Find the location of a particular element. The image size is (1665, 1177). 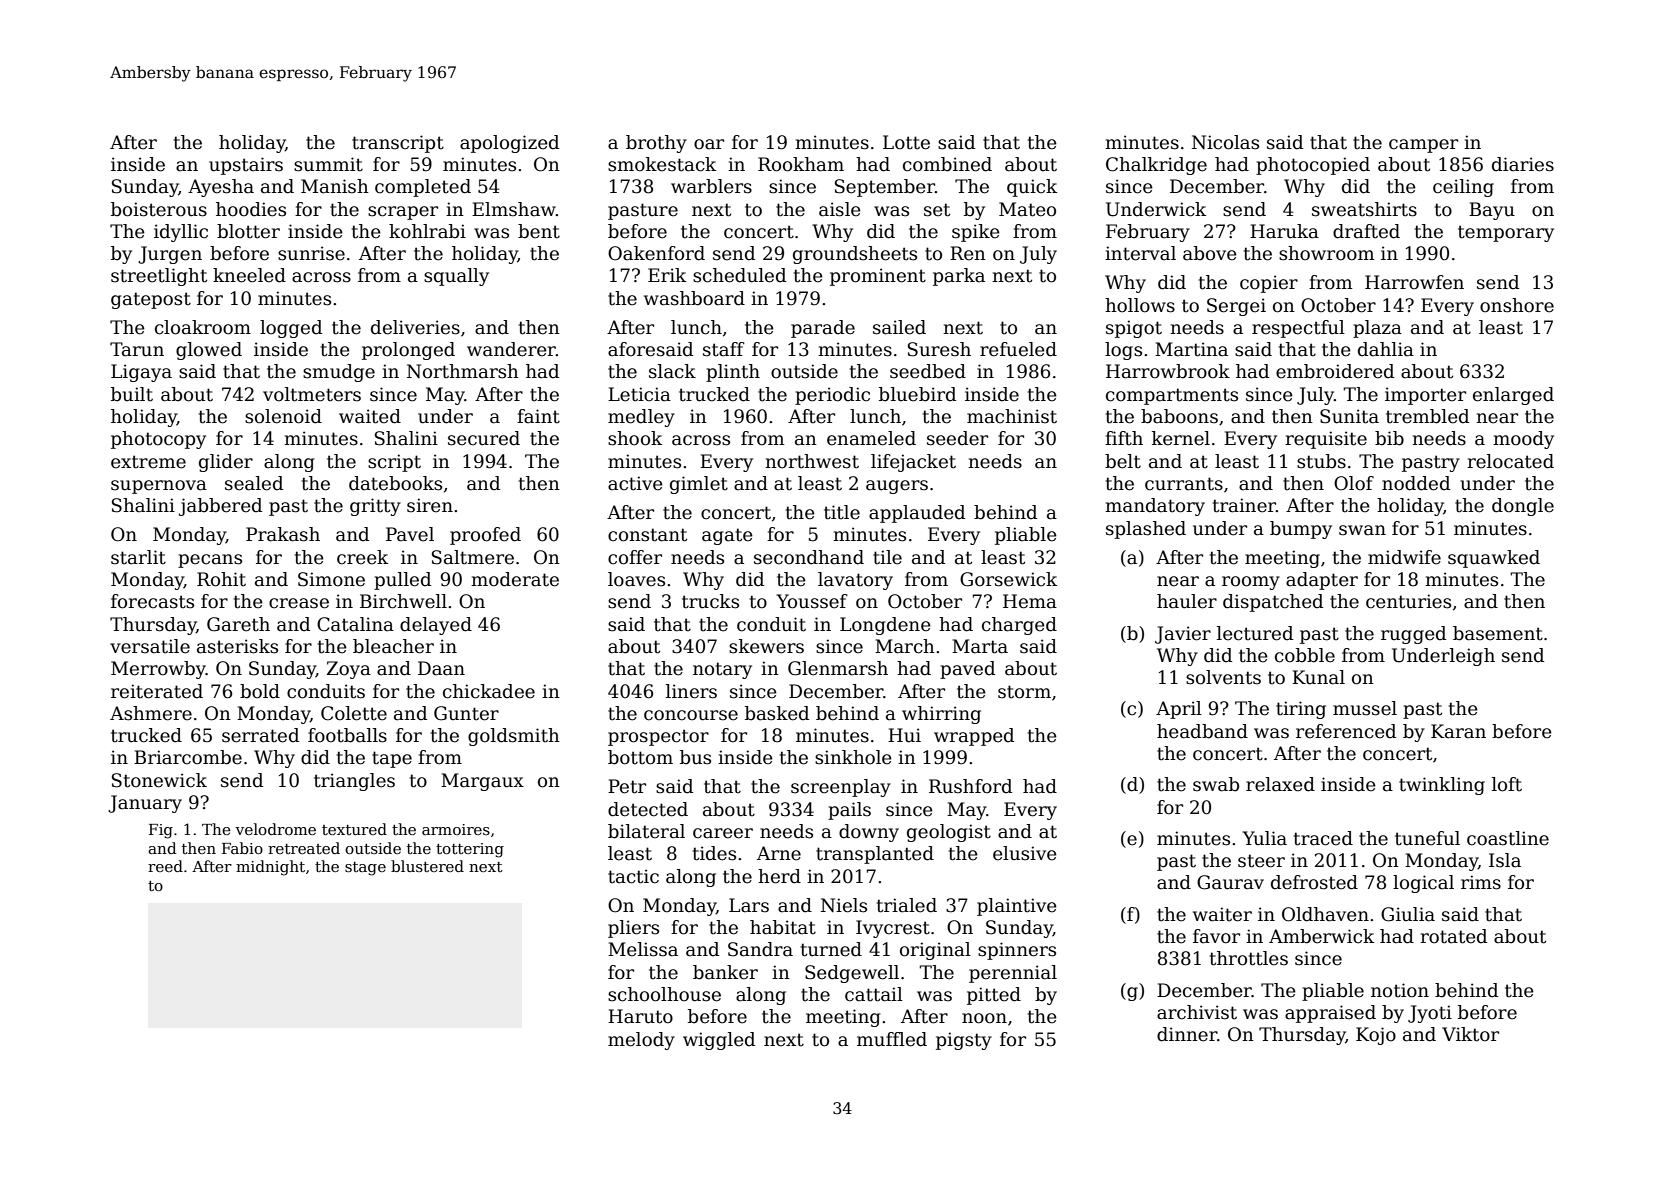

requisite is located at coordinates (1326, 440).
